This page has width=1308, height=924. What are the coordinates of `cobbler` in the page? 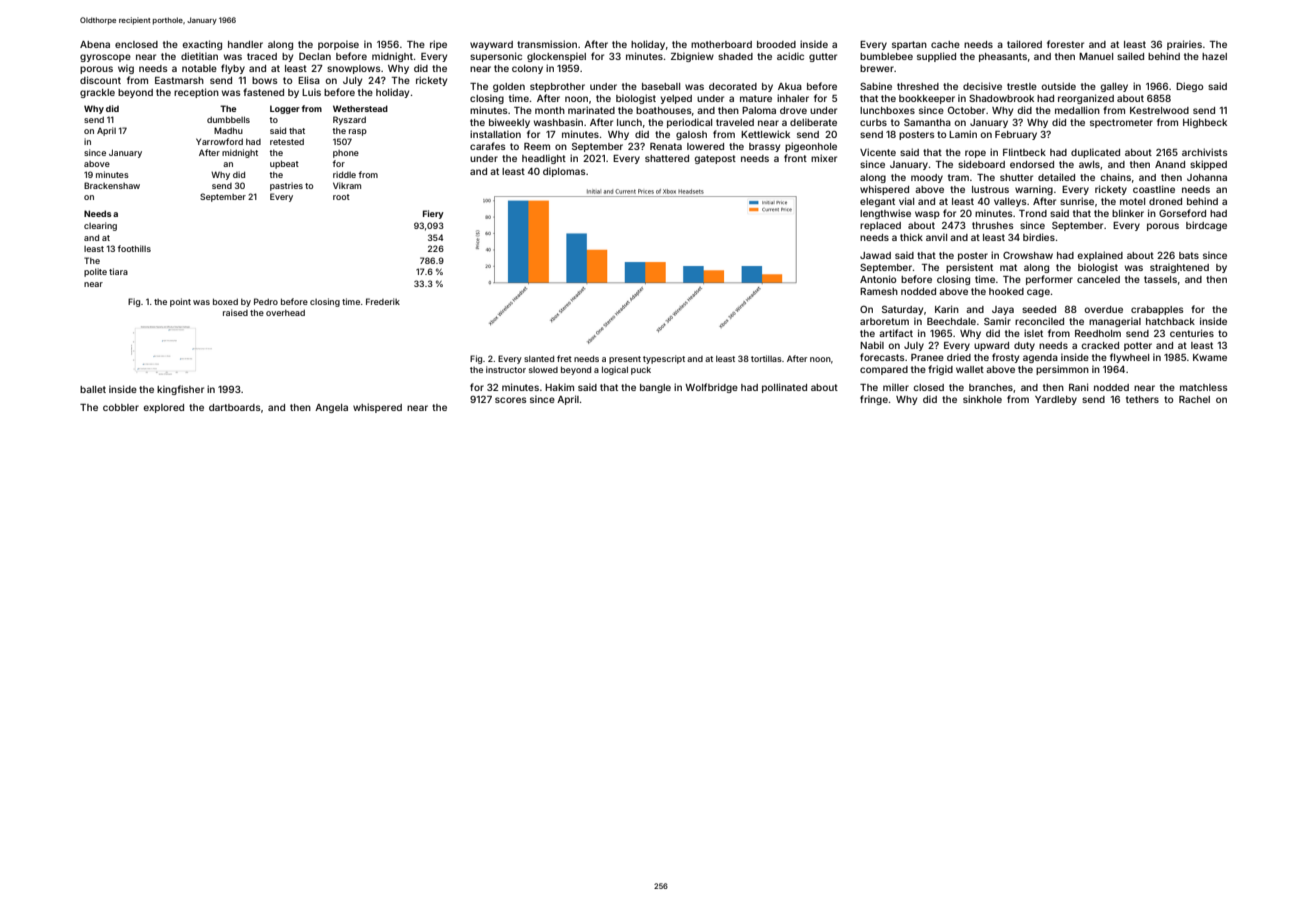 It's located at (121, 407).
